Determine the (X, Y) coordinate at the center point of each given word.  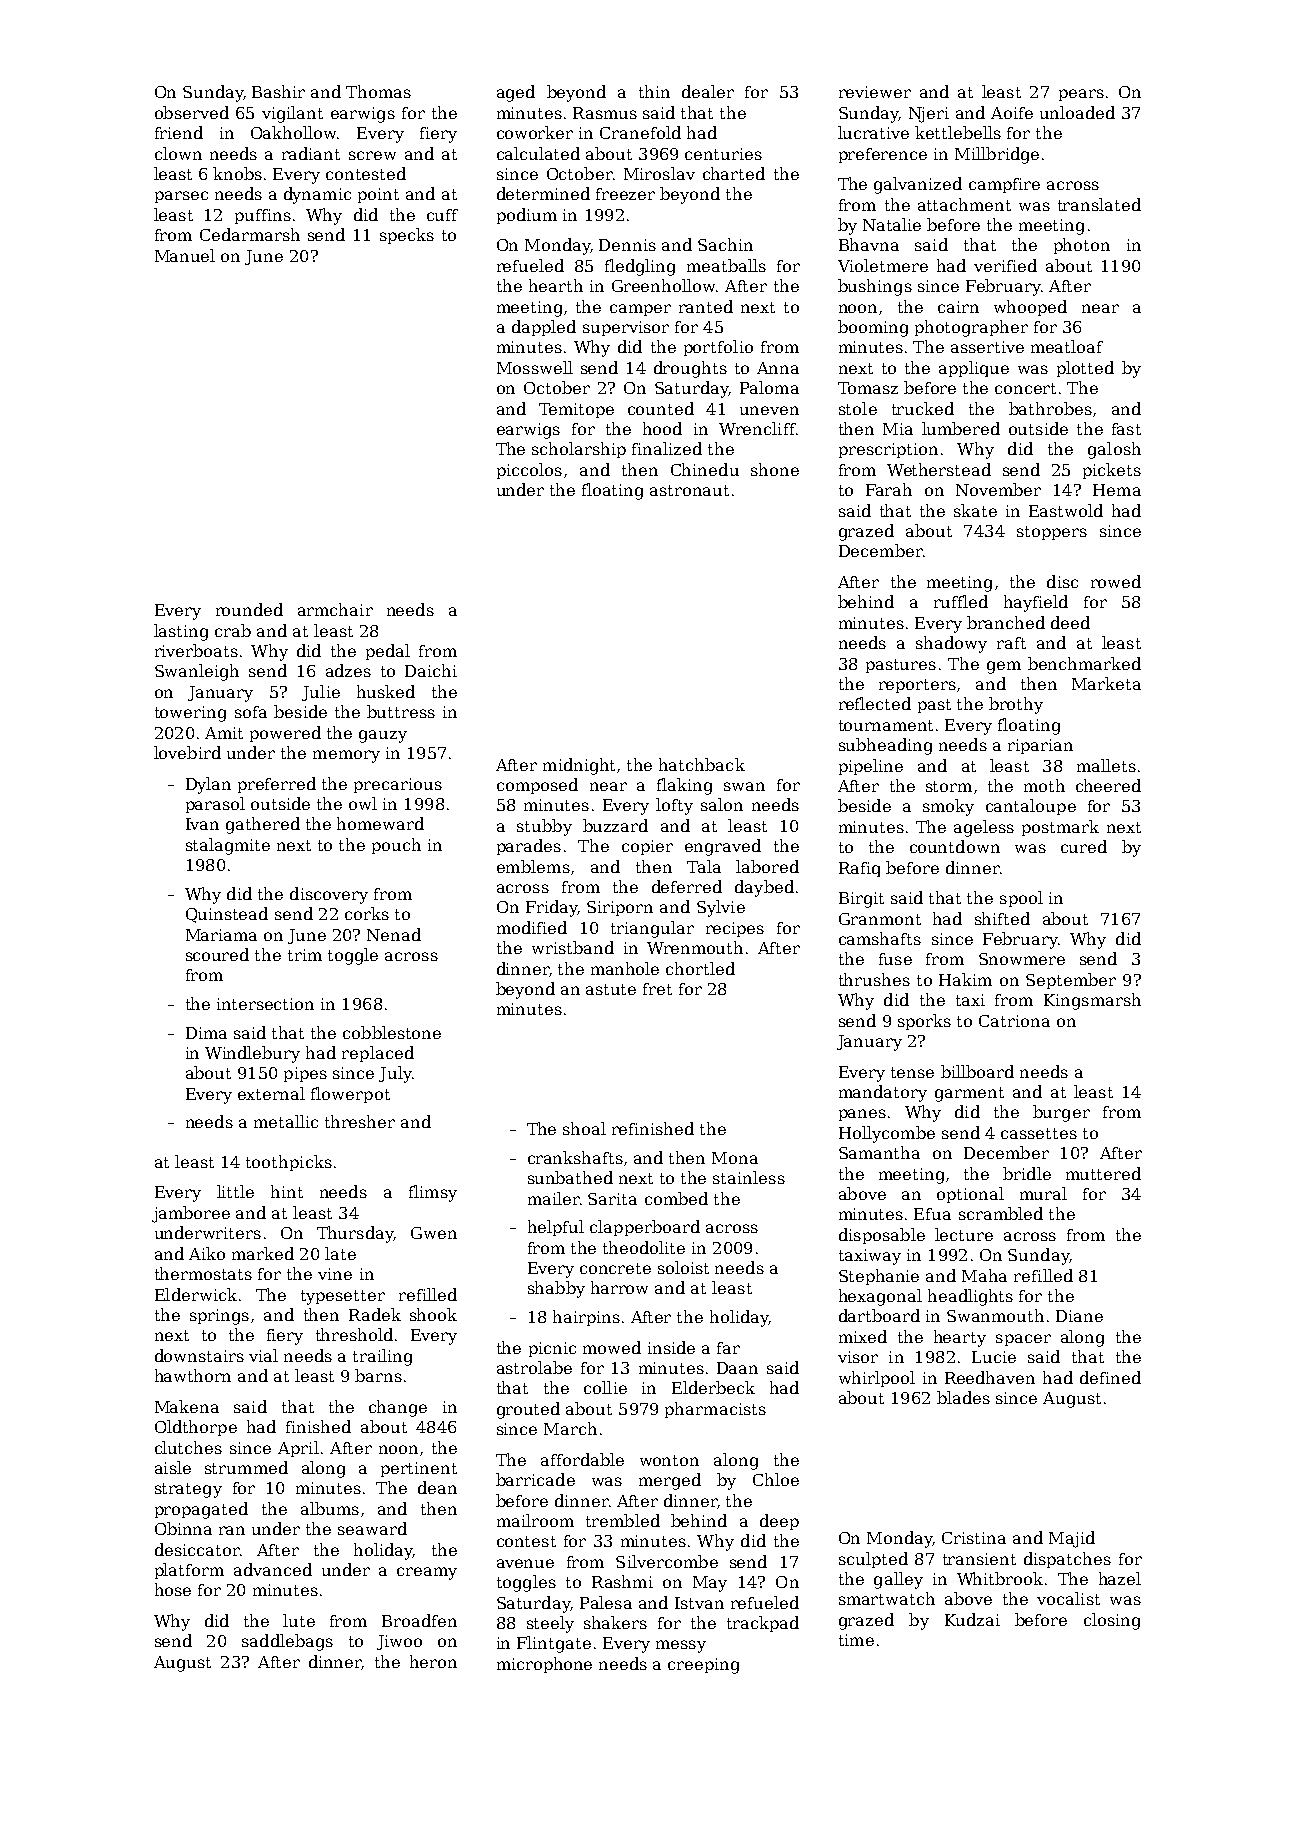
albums (330, 1508)
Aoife (1012, 113)
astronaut (689, 490)
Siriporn (620, 908)
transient (979, 1559)
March (570, 1428)
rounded (249, 609)
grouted (528, 1410)
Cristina (974, 1538)
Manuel (185, 255)
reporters (917, 686)
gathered (263, 825)
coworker (535, 132)
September (1071, 981)
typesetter (343, 1297)
